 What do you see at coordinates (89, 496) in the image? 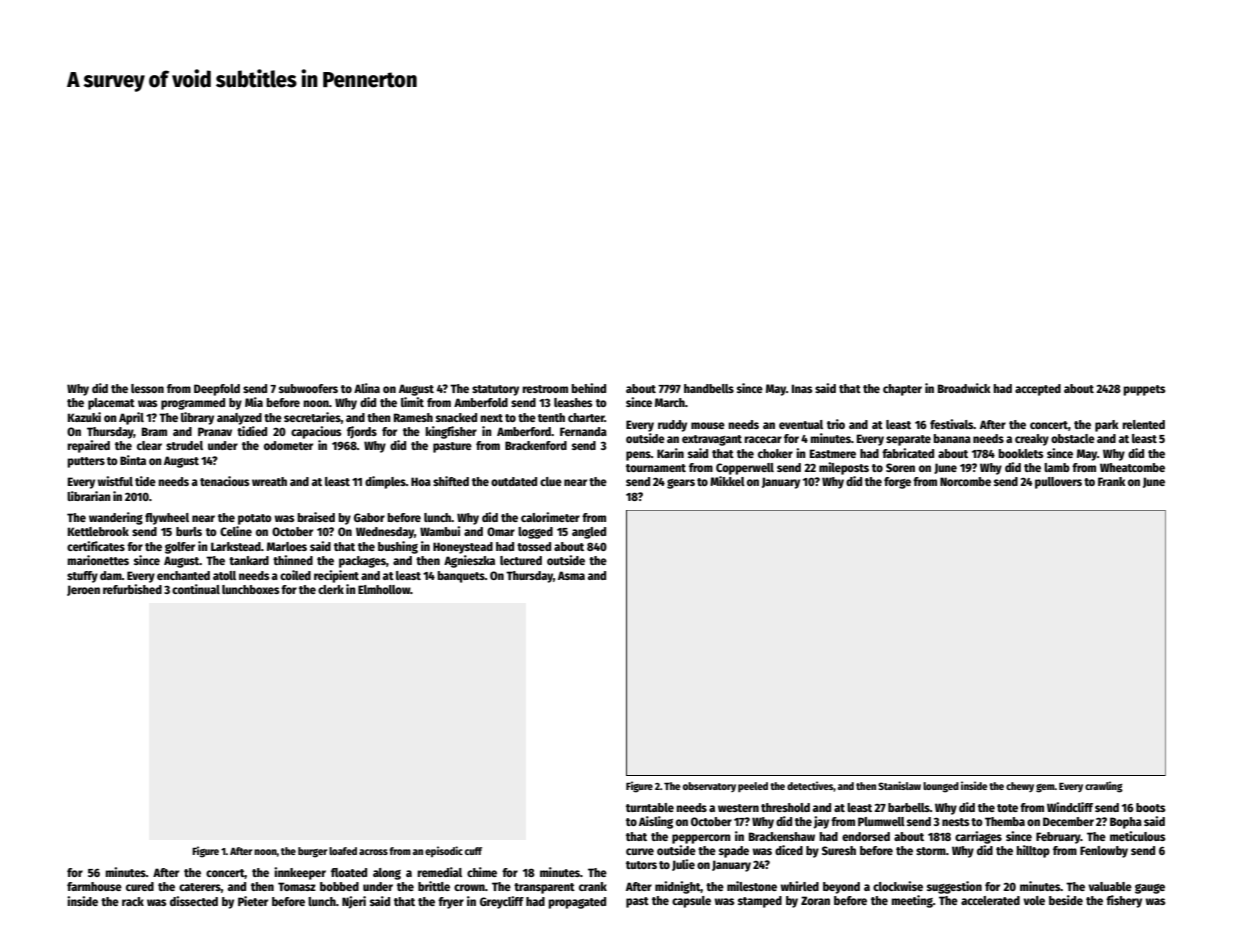
I see `librarian` at bounding box center [89, 496].
